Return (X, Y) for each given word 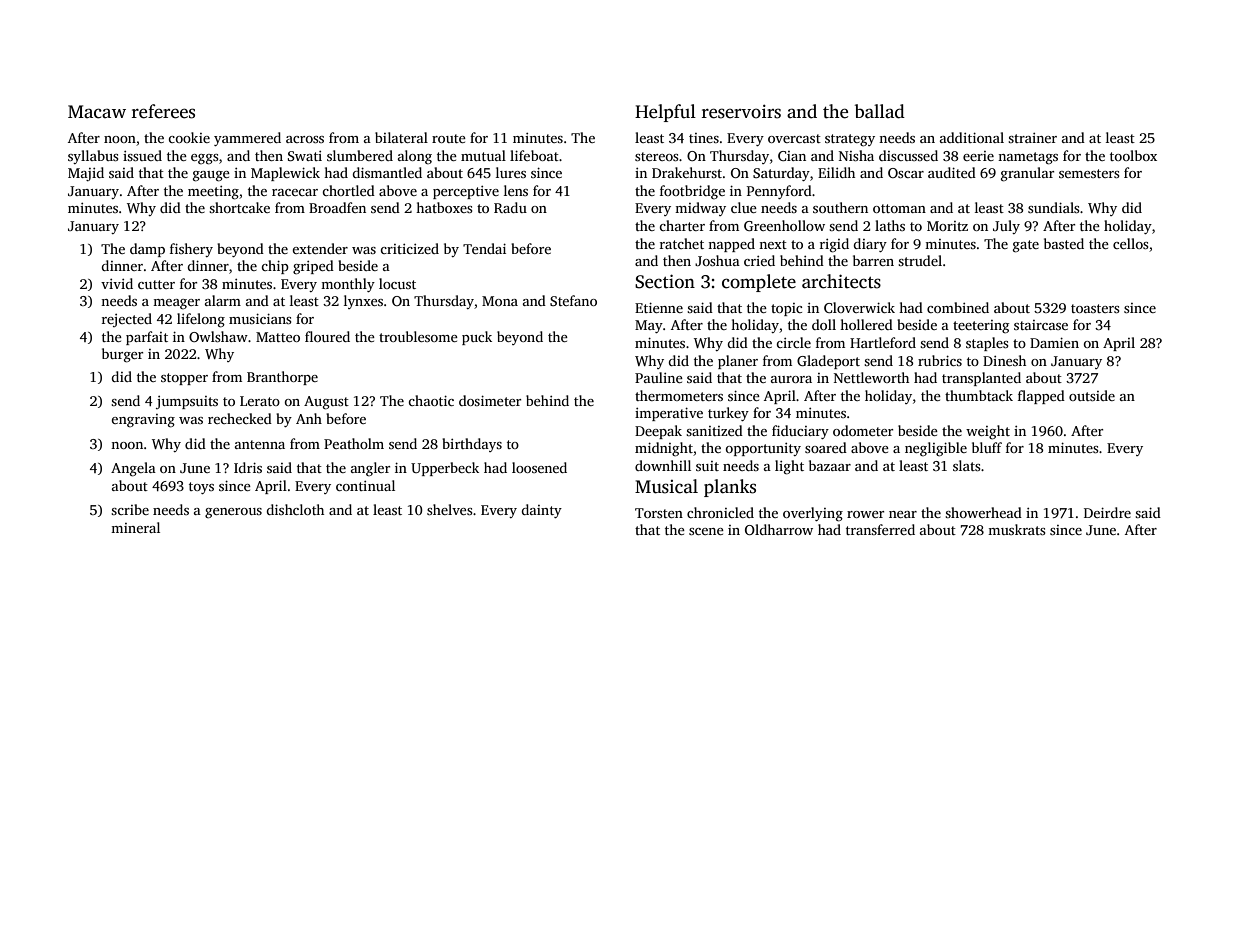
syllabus (93, 157)
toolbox (1133, 155)
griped (313, 267)
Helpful (665, 113)
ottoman (899, 208)
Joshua (717, 260)
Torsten (659, 513)
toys (201, 488)
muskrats (1017, 529)
